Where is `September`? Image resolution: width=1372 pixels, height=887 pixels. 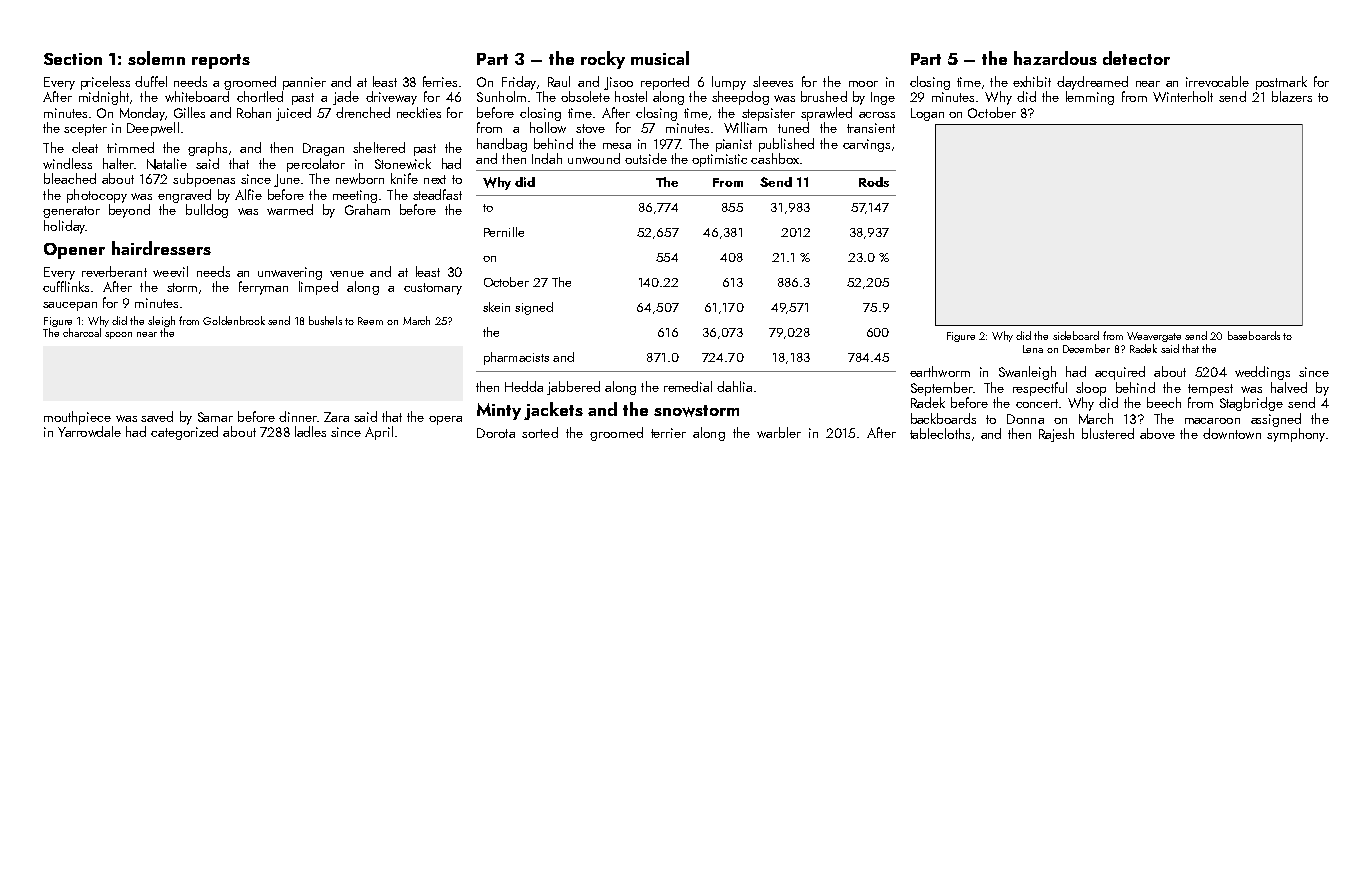
September is located at coordinates (942, 389).
